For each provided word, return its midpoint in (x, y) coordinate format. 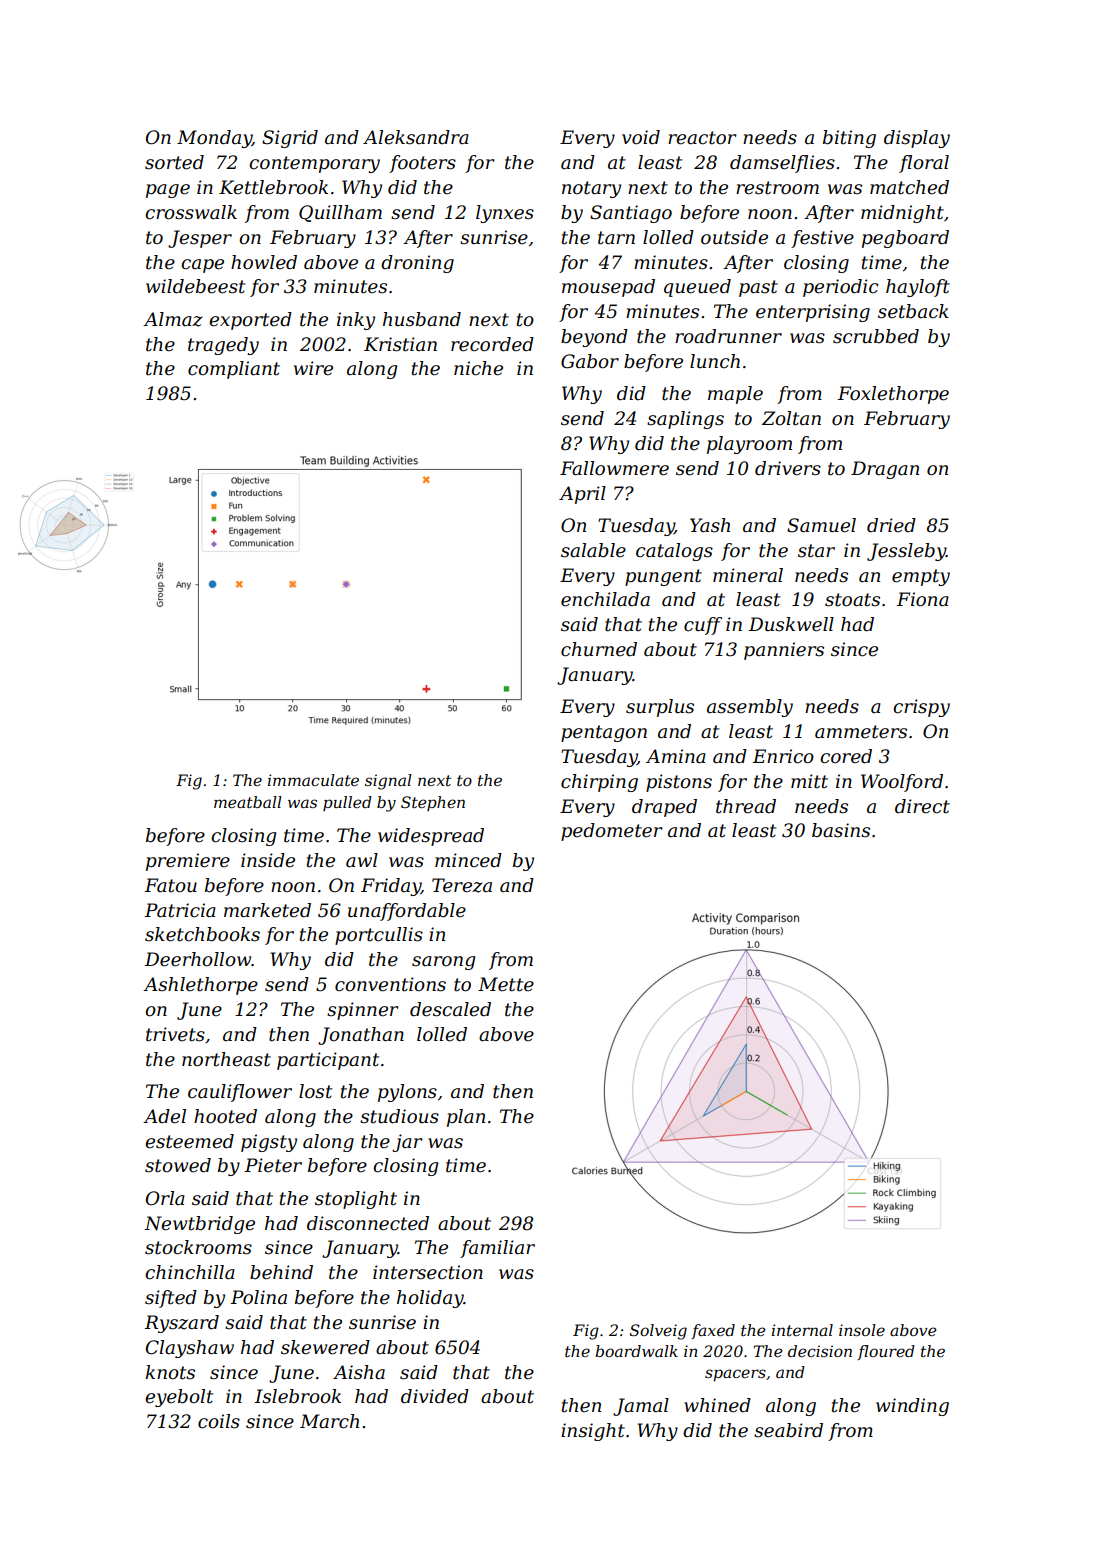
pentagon (604, 733)
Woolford (902, 783)
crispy (921, 708)
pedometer (611, 832)
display (917, 139)
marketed (267, 910)
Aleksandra (416, 137)
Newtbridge (199, 1225)
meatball (248, 802)
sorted (174, 162)
